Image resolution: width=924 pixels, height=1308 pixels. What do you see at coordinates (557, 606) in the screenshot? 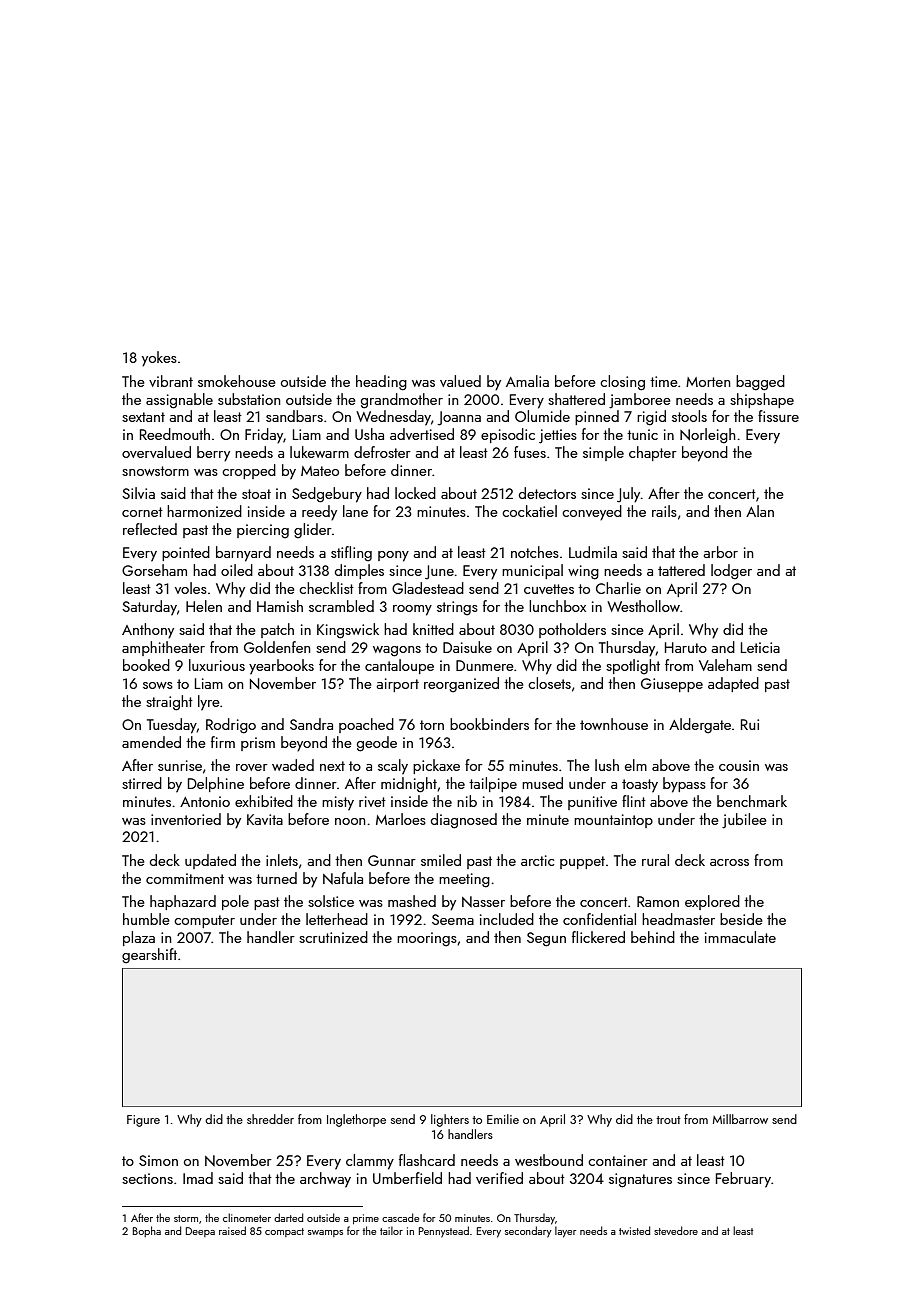
I see `lunchbox` at bounding box center [557, 606].
